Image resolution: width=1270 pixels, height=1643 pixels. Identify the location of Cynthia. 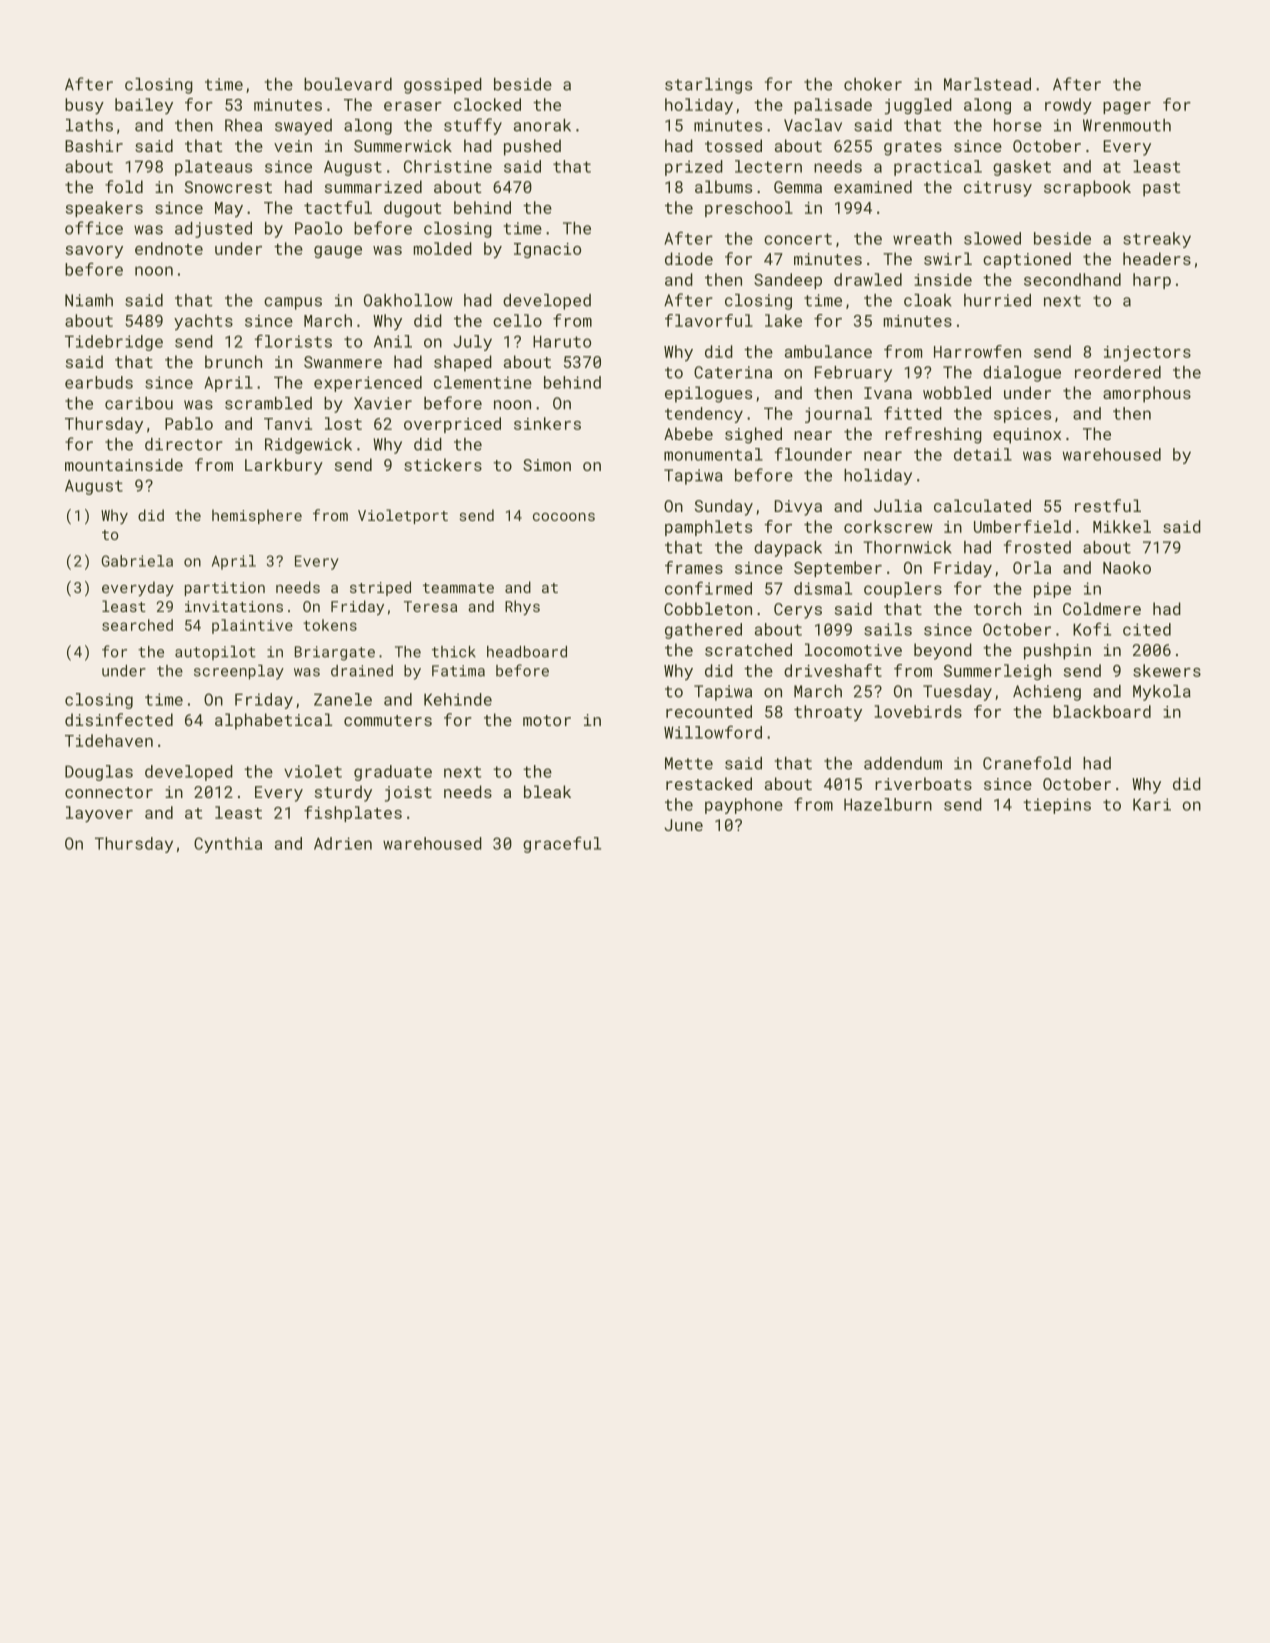
(228, 845).
